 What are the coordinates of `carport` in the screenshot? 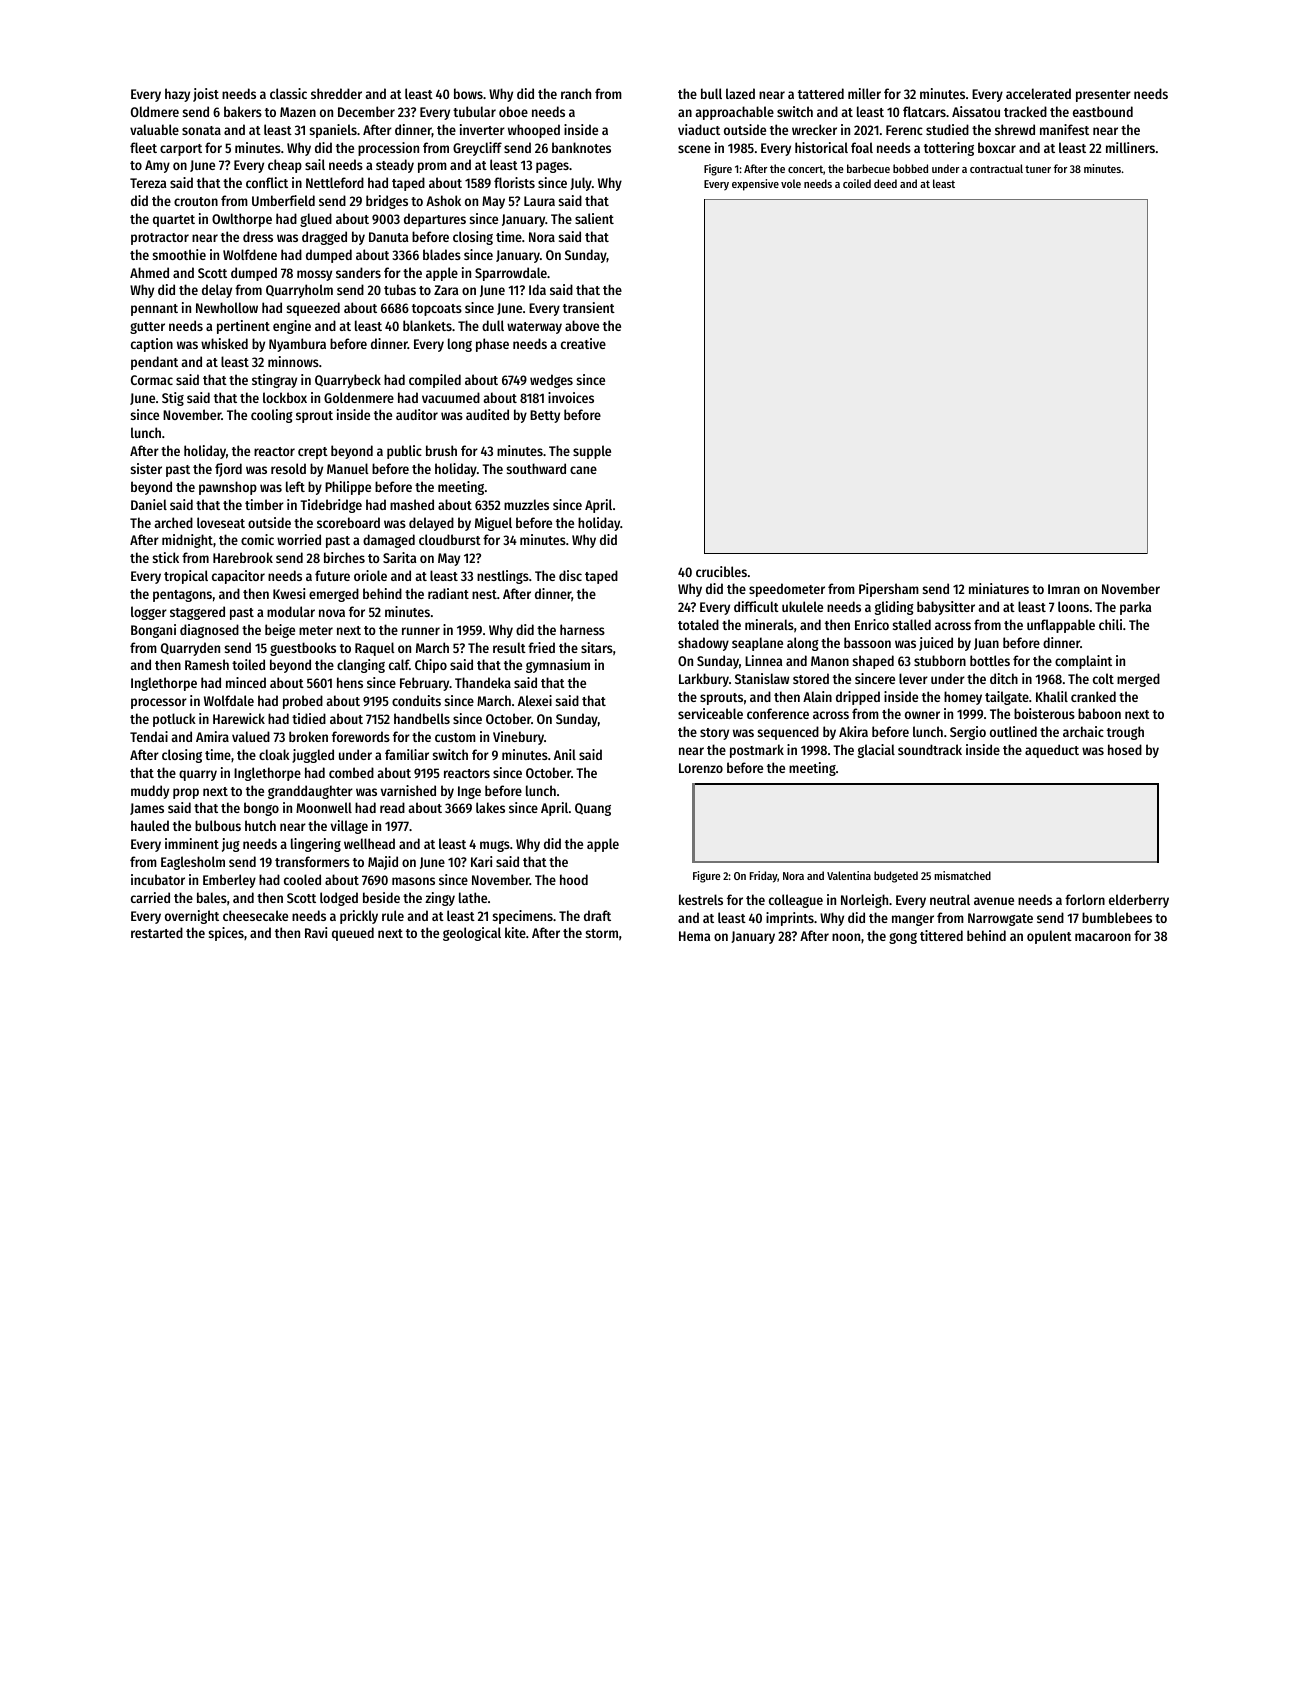 It's located at (181, 150).
